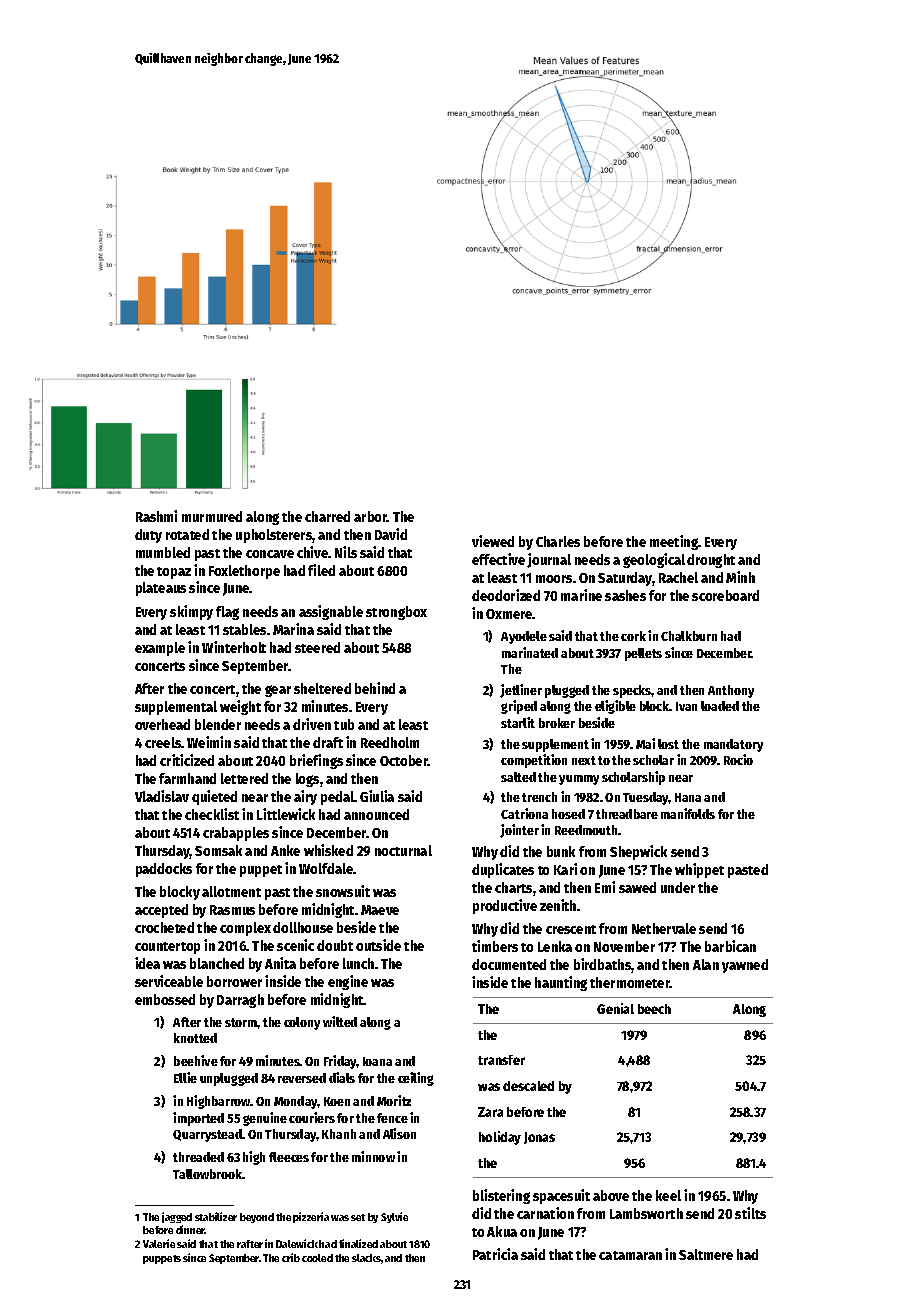  What do you see at coordinates (164, 927) in the screenshot?
I see `crocheted` at bounding box center [164, 927].
